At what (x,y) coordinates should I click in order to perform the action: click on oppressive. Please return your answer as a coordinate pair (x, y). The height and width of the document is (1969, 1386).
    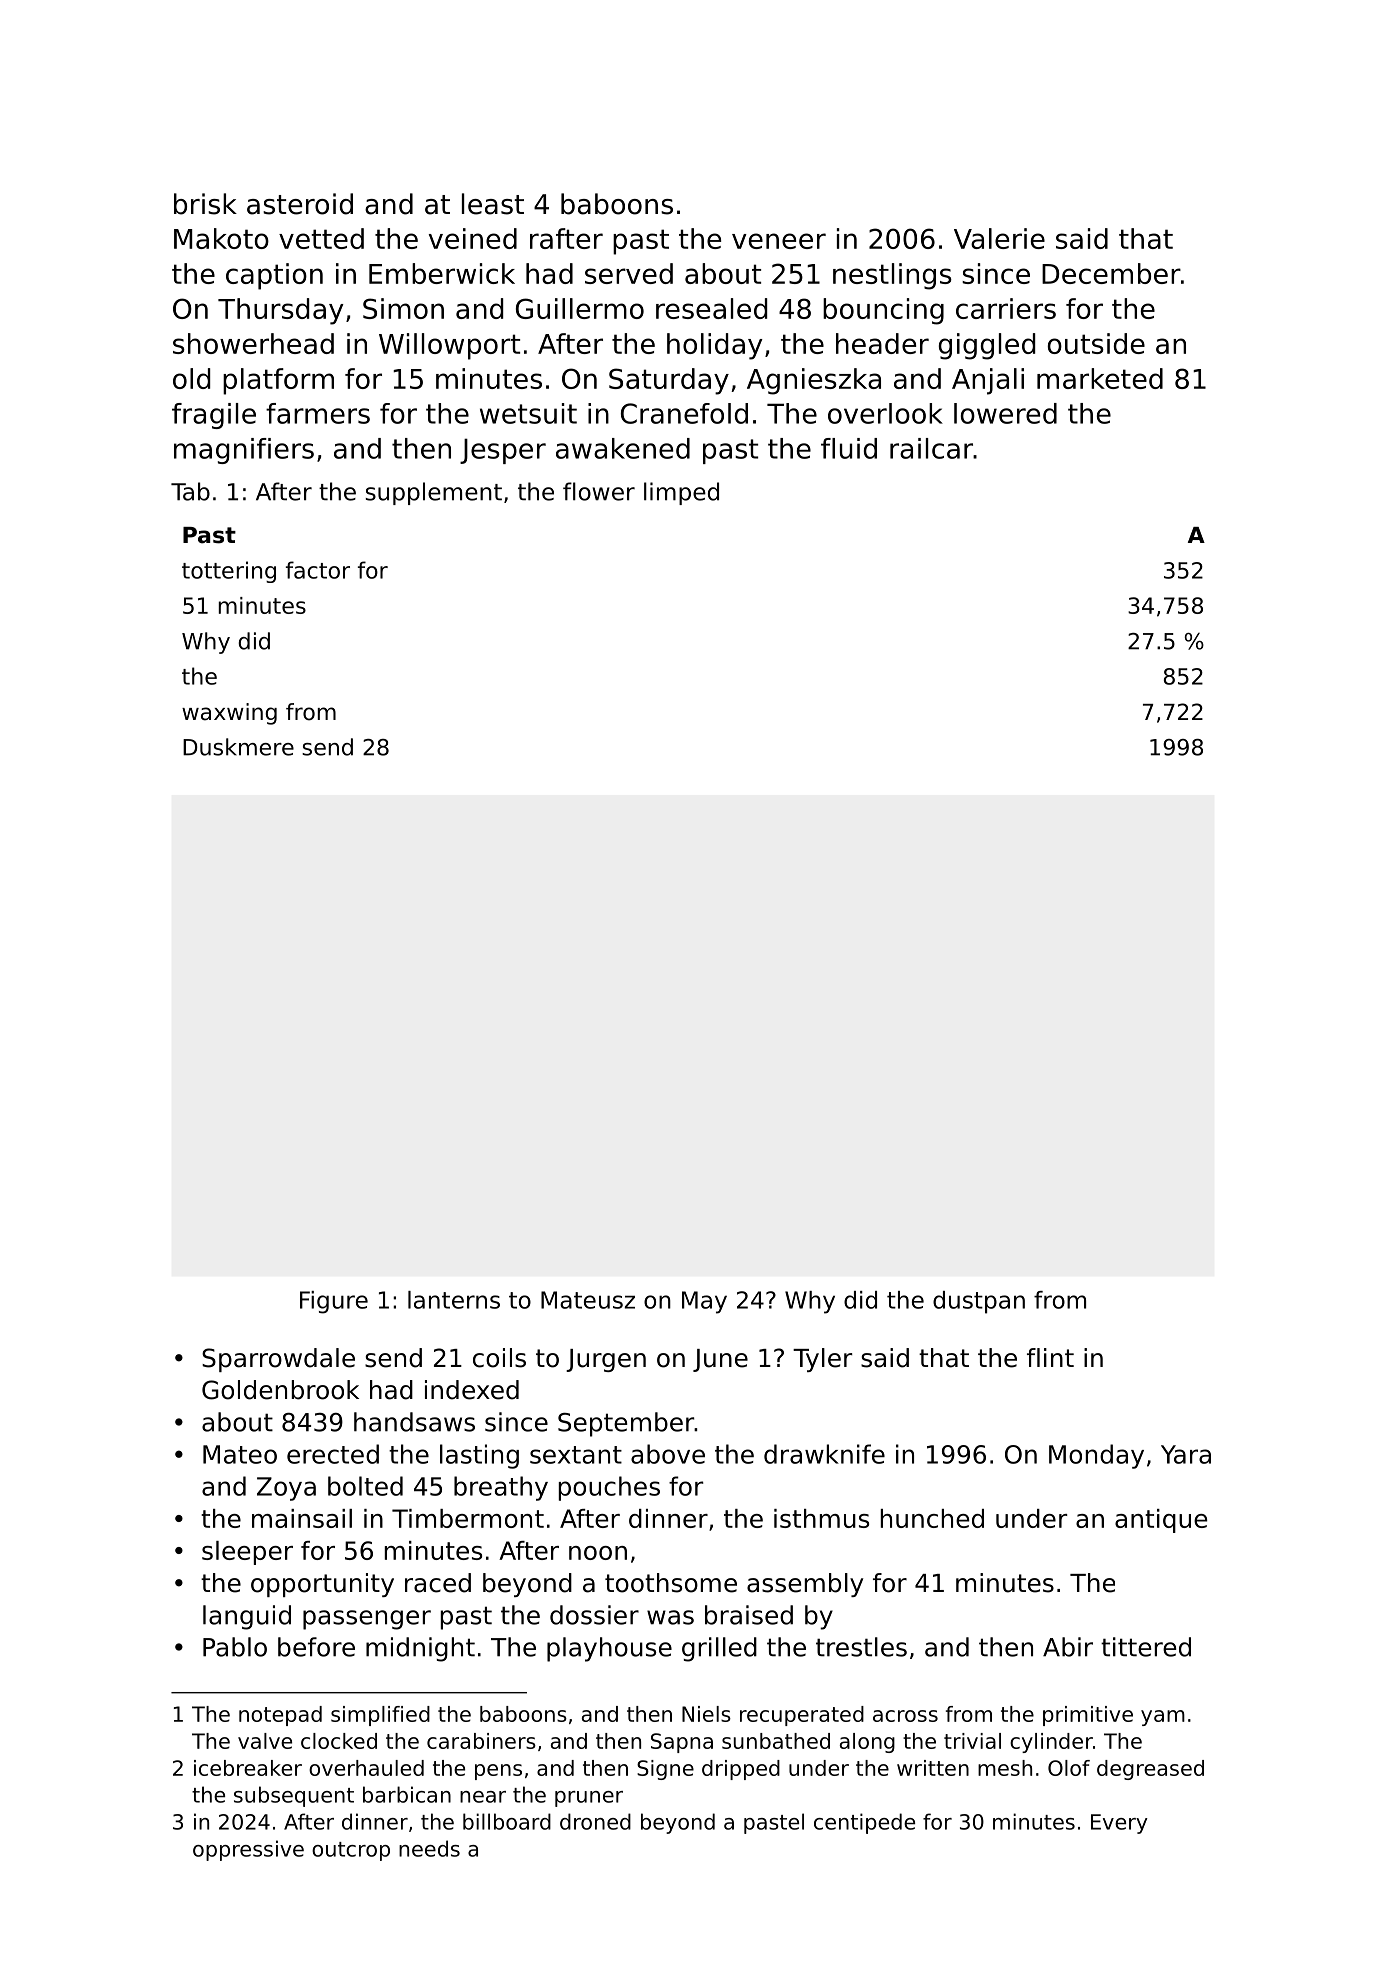
    Looking at the image, I should click on (248, 1850).
